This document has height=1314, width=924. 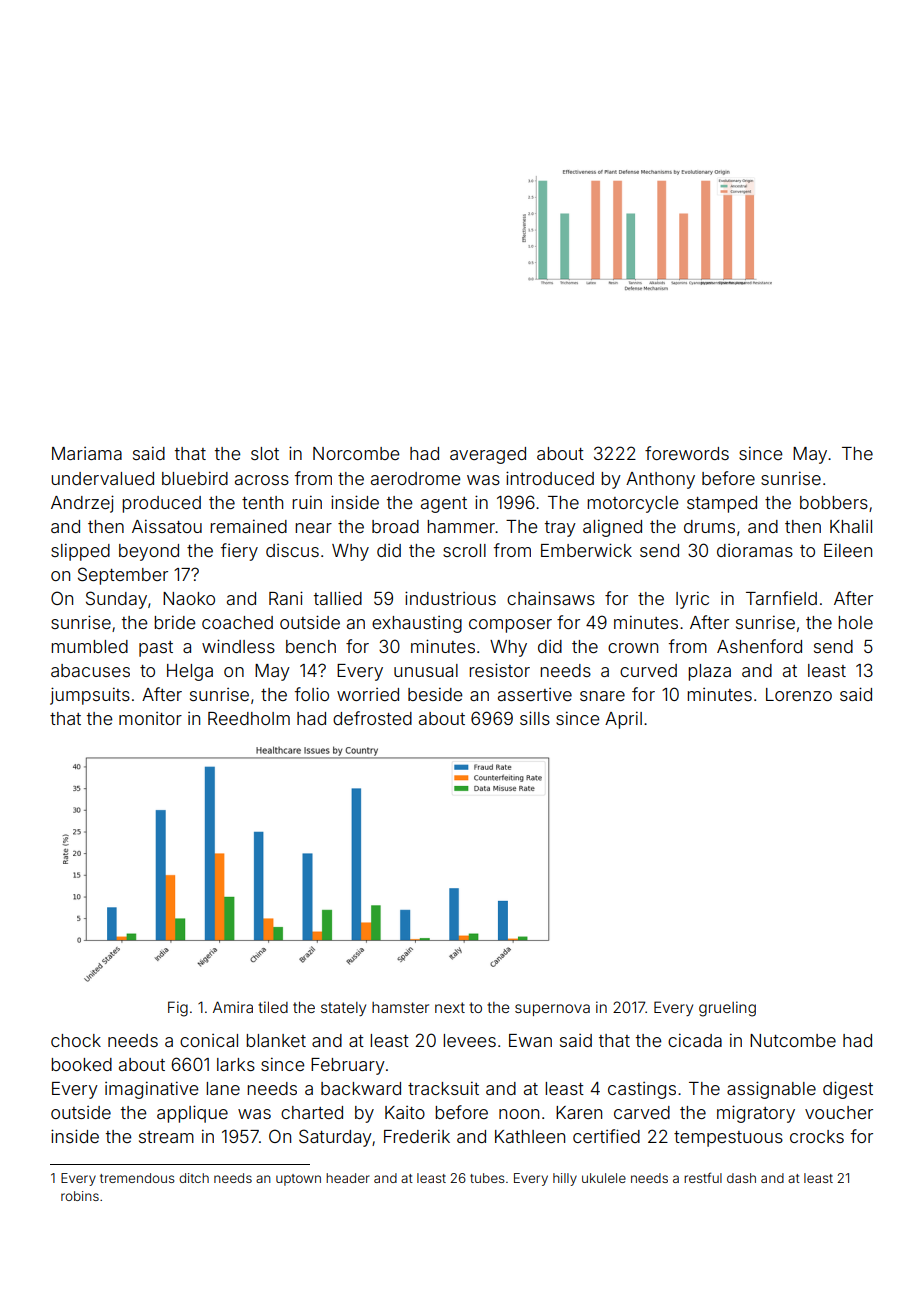 What do you see at coordinates (356, 453) in the document?
I see `Norcombe` at bounding box center [356, 453].
